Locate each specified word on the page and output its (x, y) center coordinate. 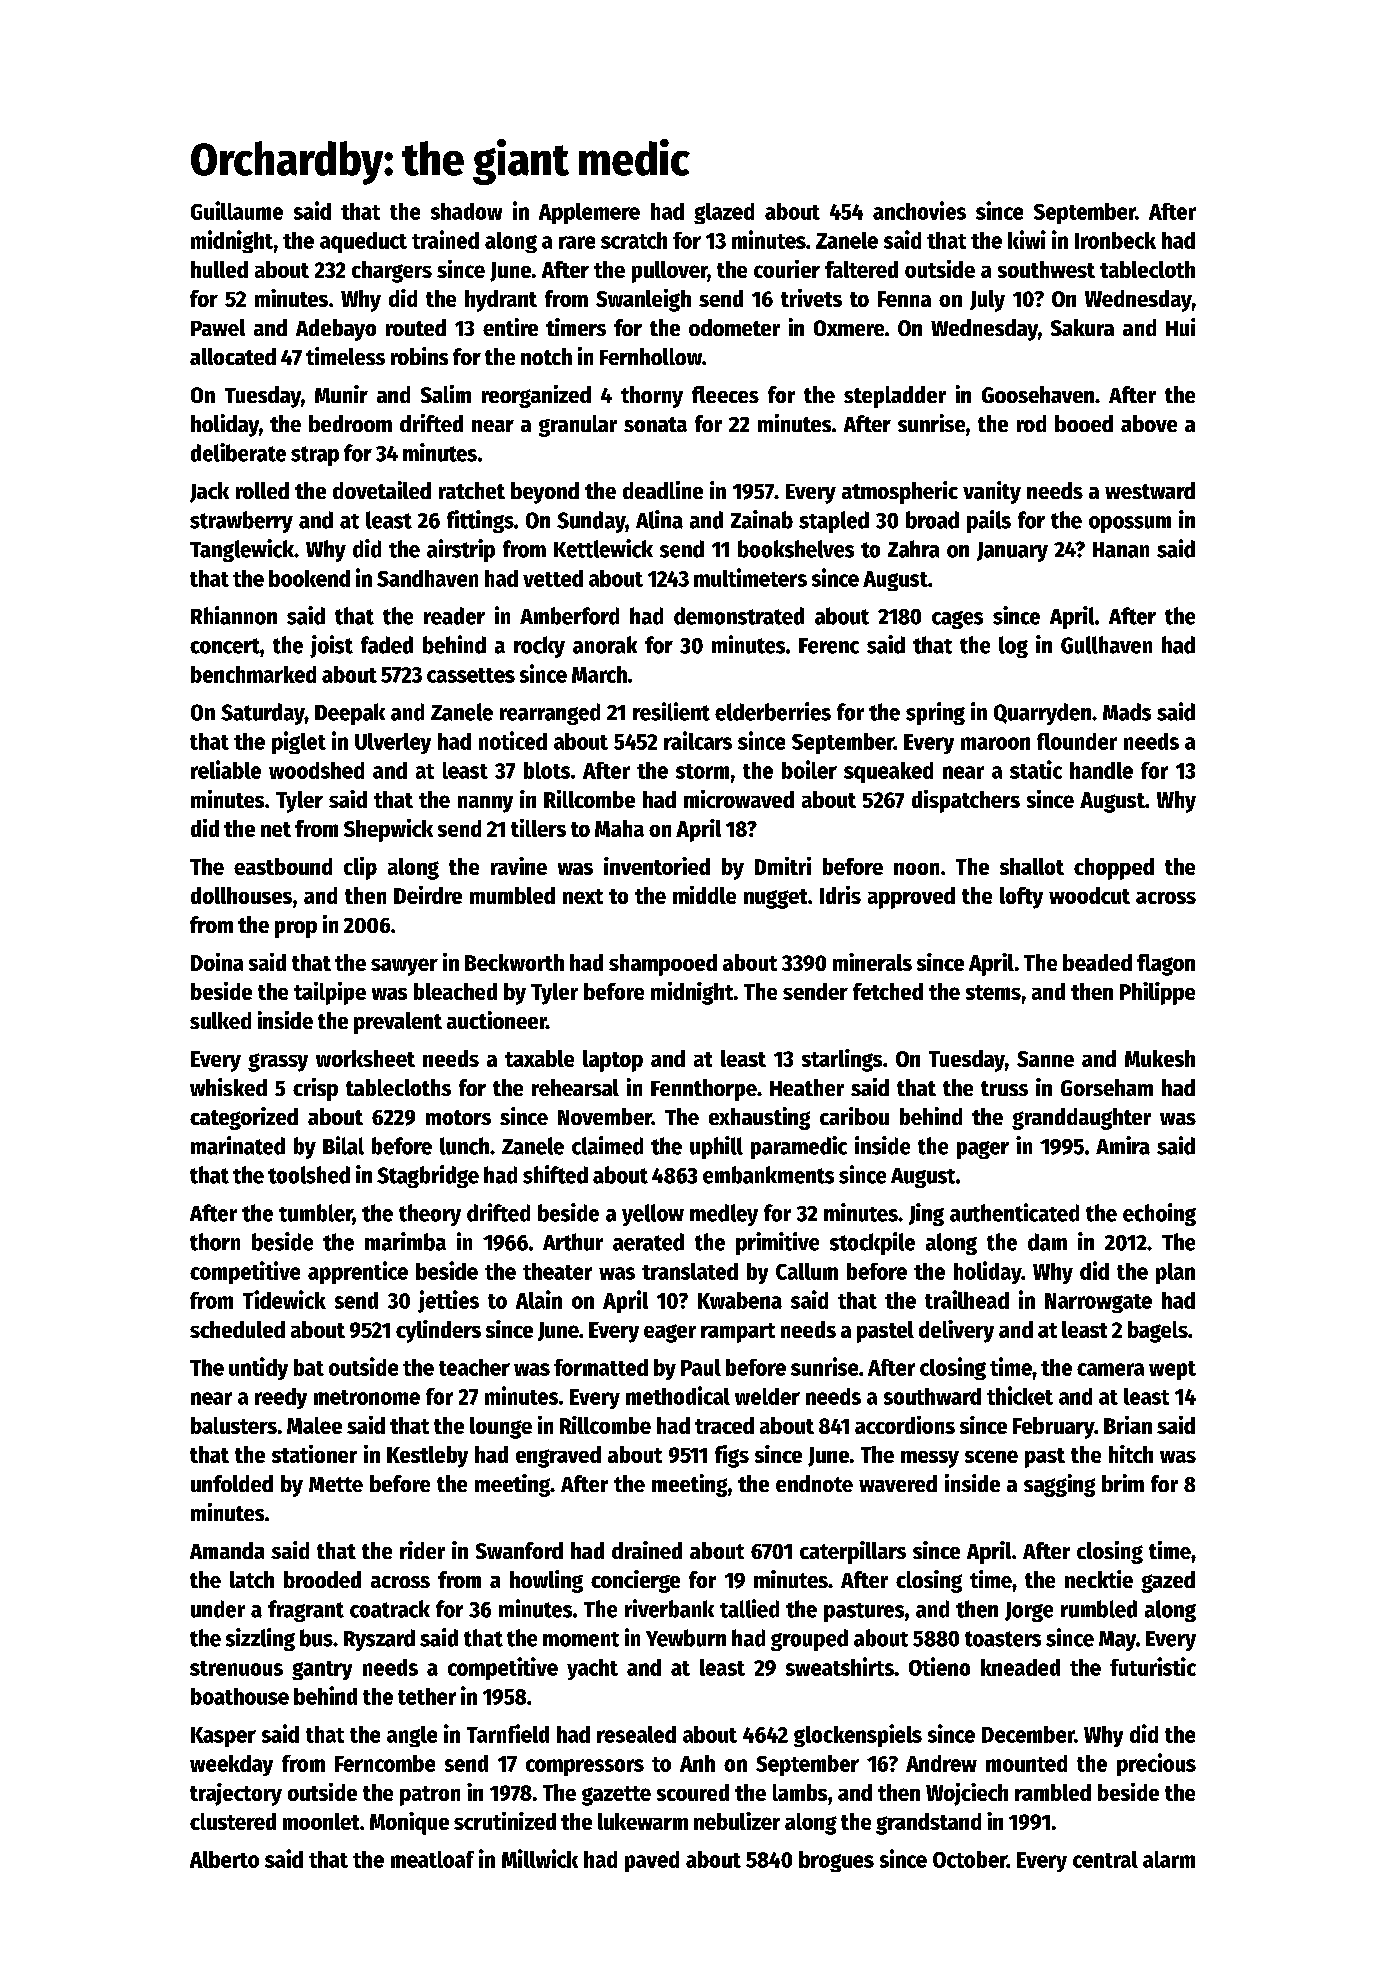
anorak (605, 645)
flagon (1166, 965)
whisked (228, 1087)
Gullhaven (1106, 645)
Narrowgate (1098, 1303)
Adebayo (336, 330)
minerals (872, 962)
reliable (226, 769)
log (1013, 647)
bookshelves (796, 549)
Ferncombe (385, 1763)
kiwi (1027, 239)
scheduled (237, 1329)
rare (577, 242)
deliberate (238, 452)
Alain (539, 1299)
